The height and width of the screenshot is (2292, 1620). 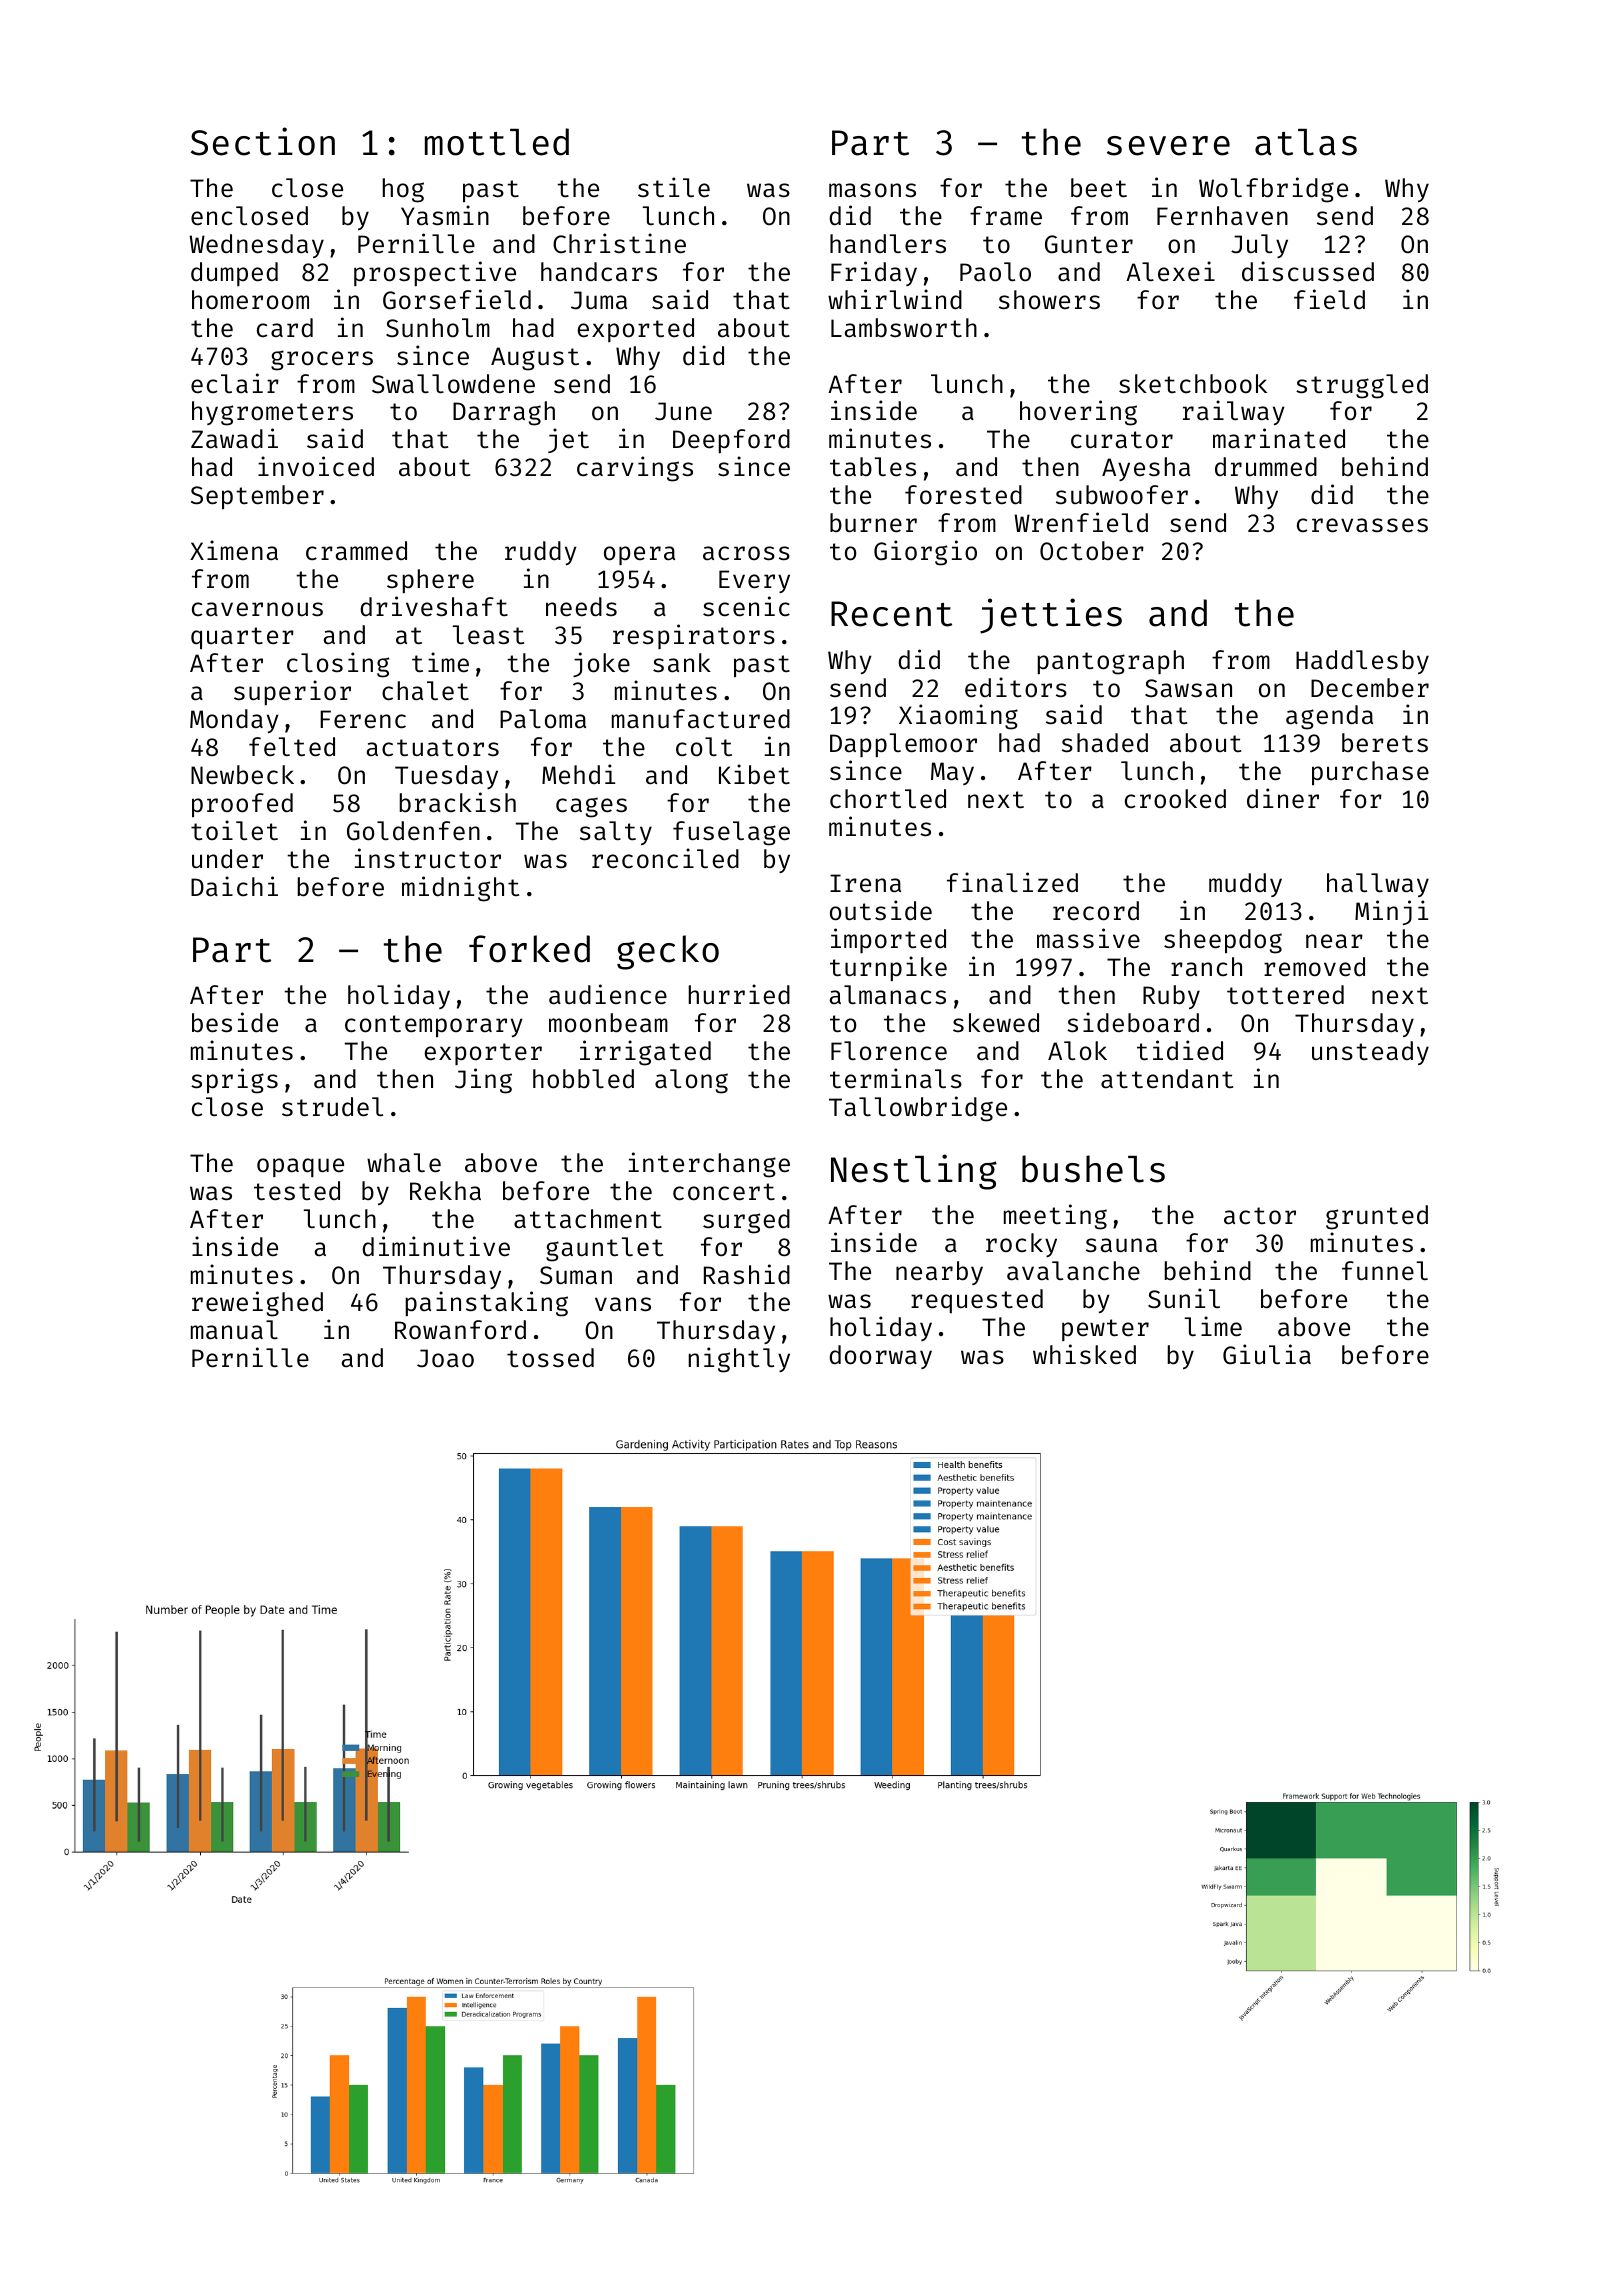 What do you see at coordinates (639, 555) in the screenshot?
I see `opera` at bounding box center [639, 555].
